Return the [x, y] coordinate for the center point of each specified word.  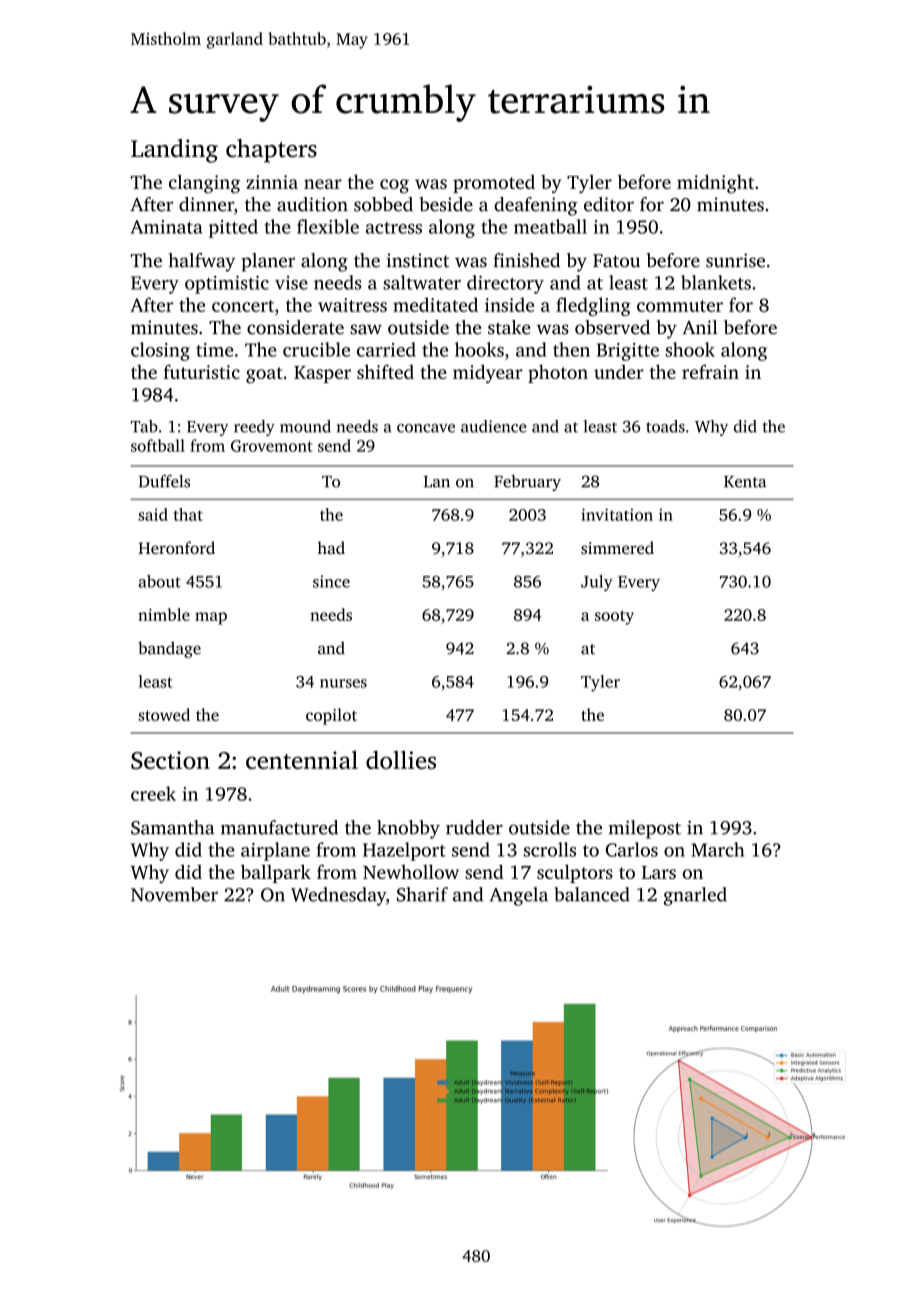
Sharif [422, 894]
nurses [343, 683]
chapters [271, 151]
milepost [645, 829]
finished [526, 260]
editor [609, 204]
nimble [164, 614]
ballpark [276, 873]
